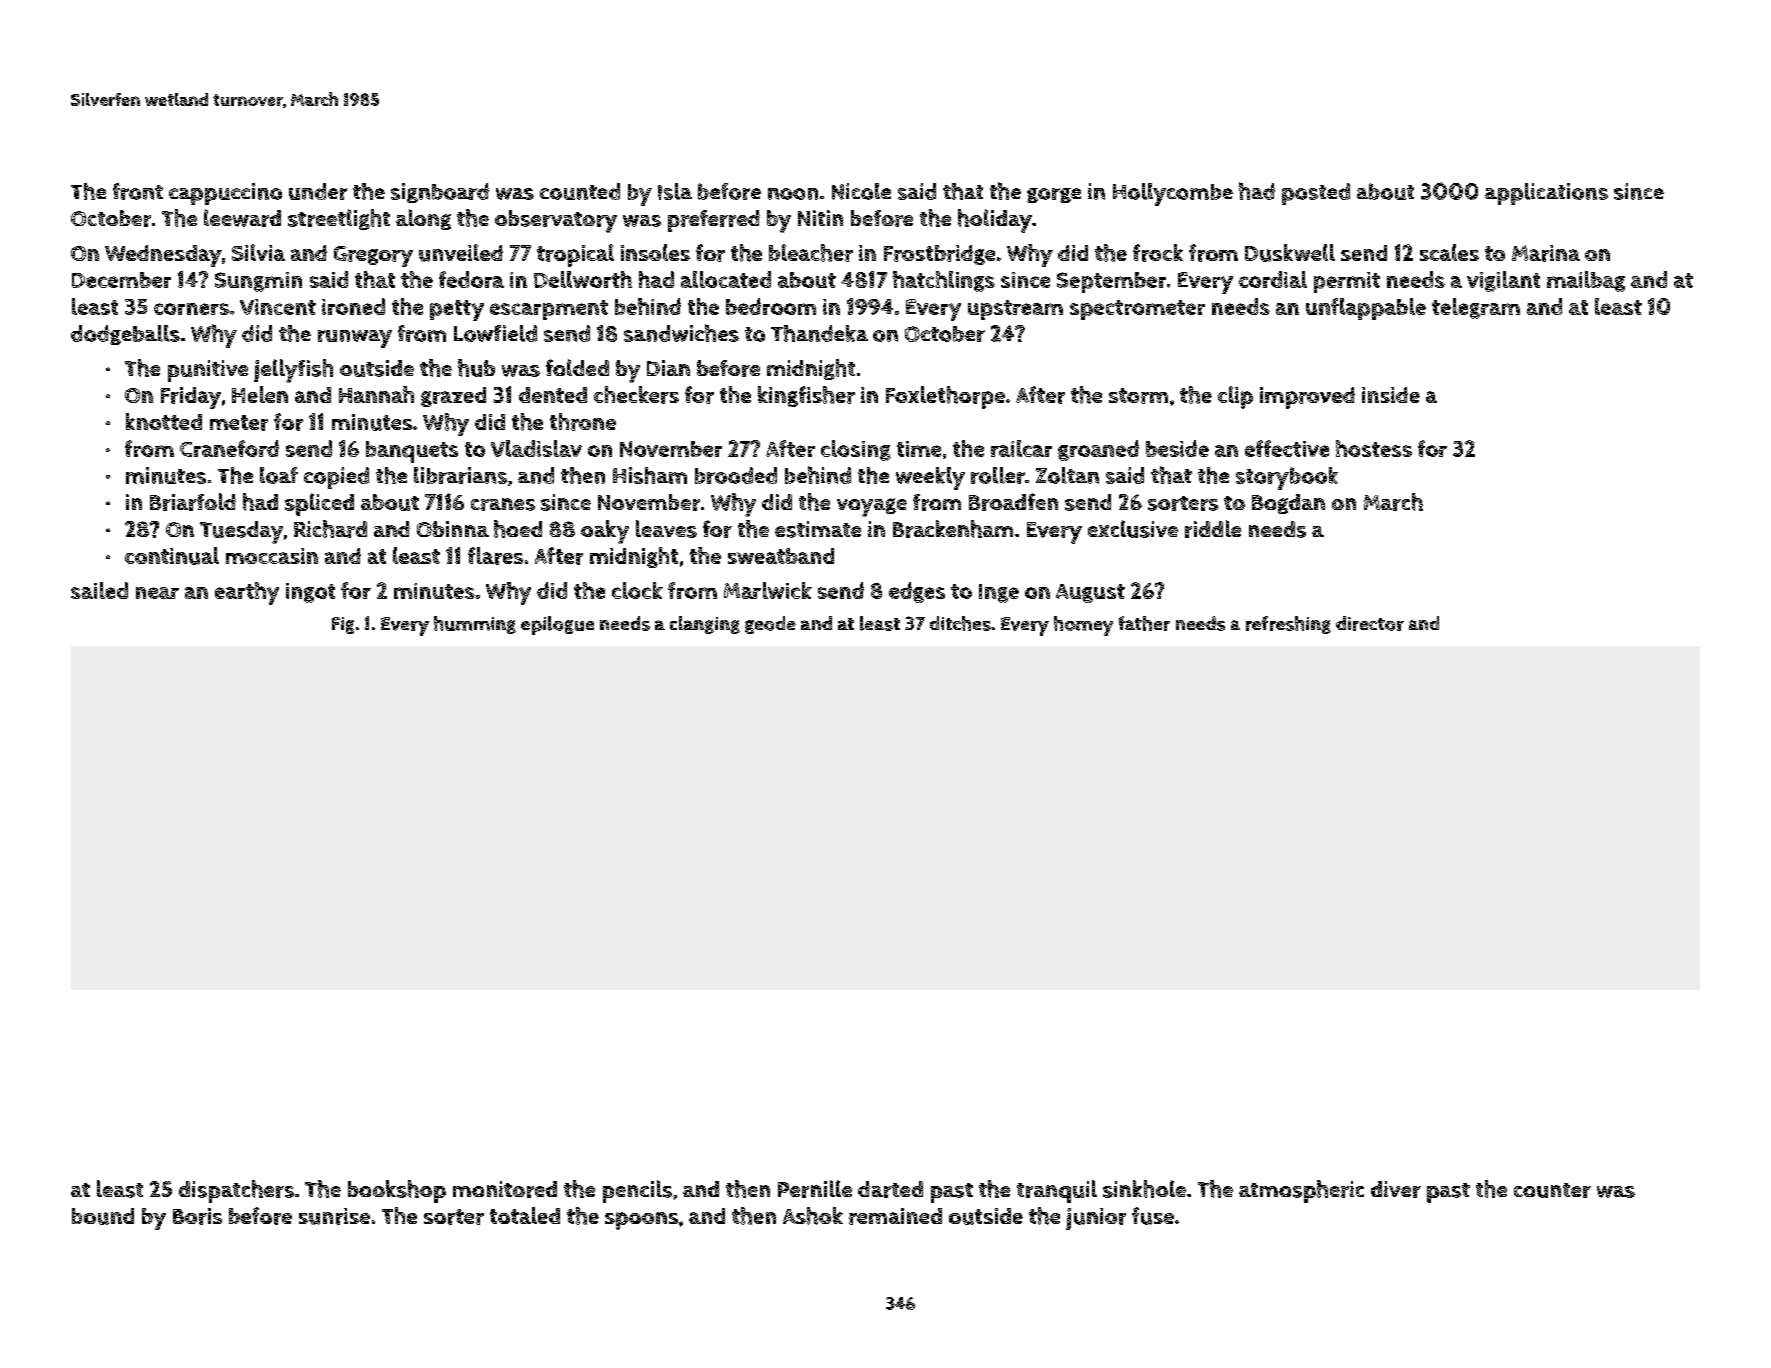 The image size is (1771, 1368). What do you see at coordinates (225, 194) in the page?
I see `cappuccino` at bounding box center [225, 194].
